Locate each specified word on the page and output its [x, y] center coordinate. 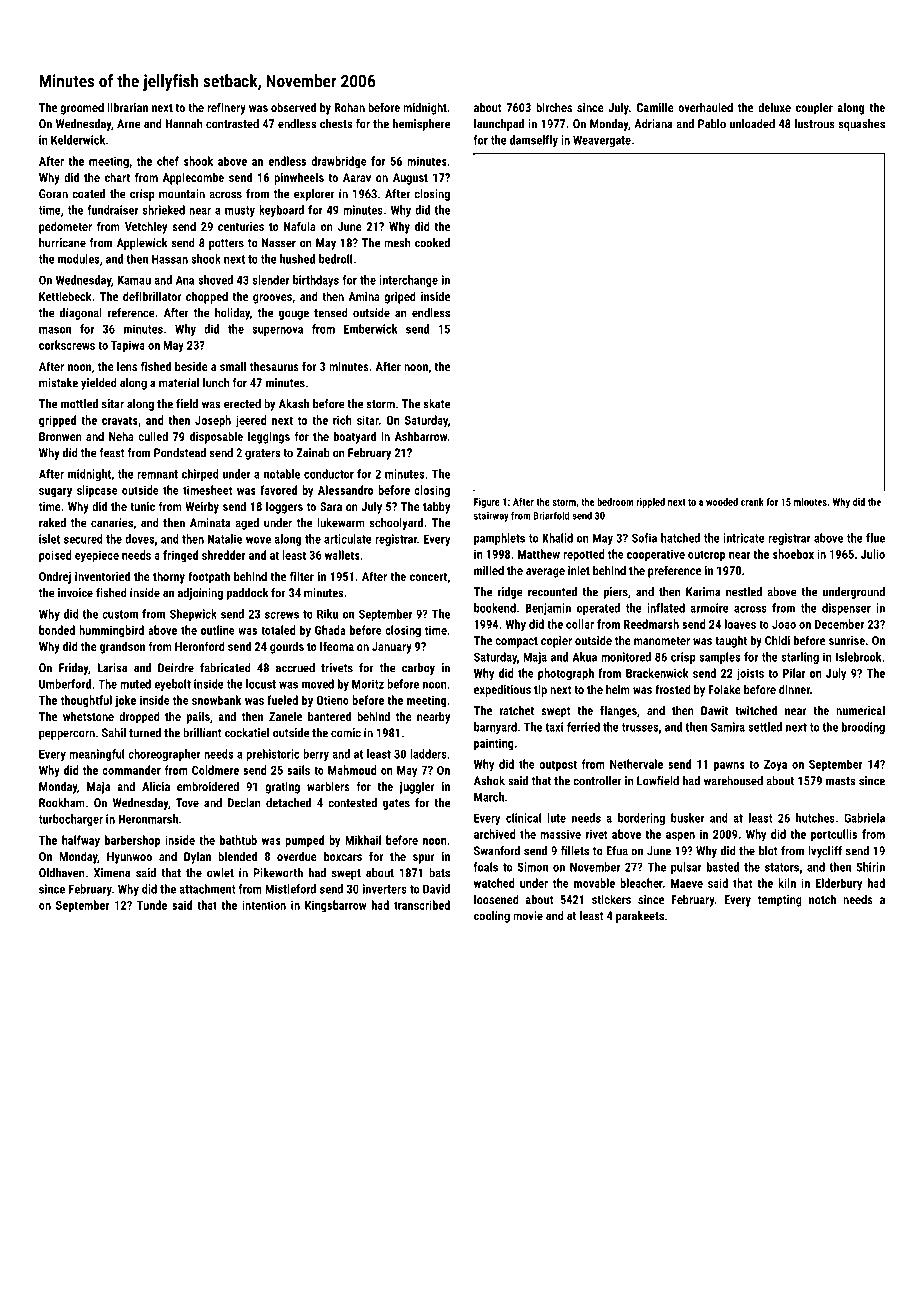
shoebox [793, 554]
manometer [662, 641]
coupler [814, 108]
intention [264, 905]
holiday [232, 314]
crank [752, 502]
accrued [295, 668]
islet [49, 539]
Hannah [184, 124]
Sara [331, 506]
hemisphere [421, 125]
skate [436, 404]
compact [516, 642]
